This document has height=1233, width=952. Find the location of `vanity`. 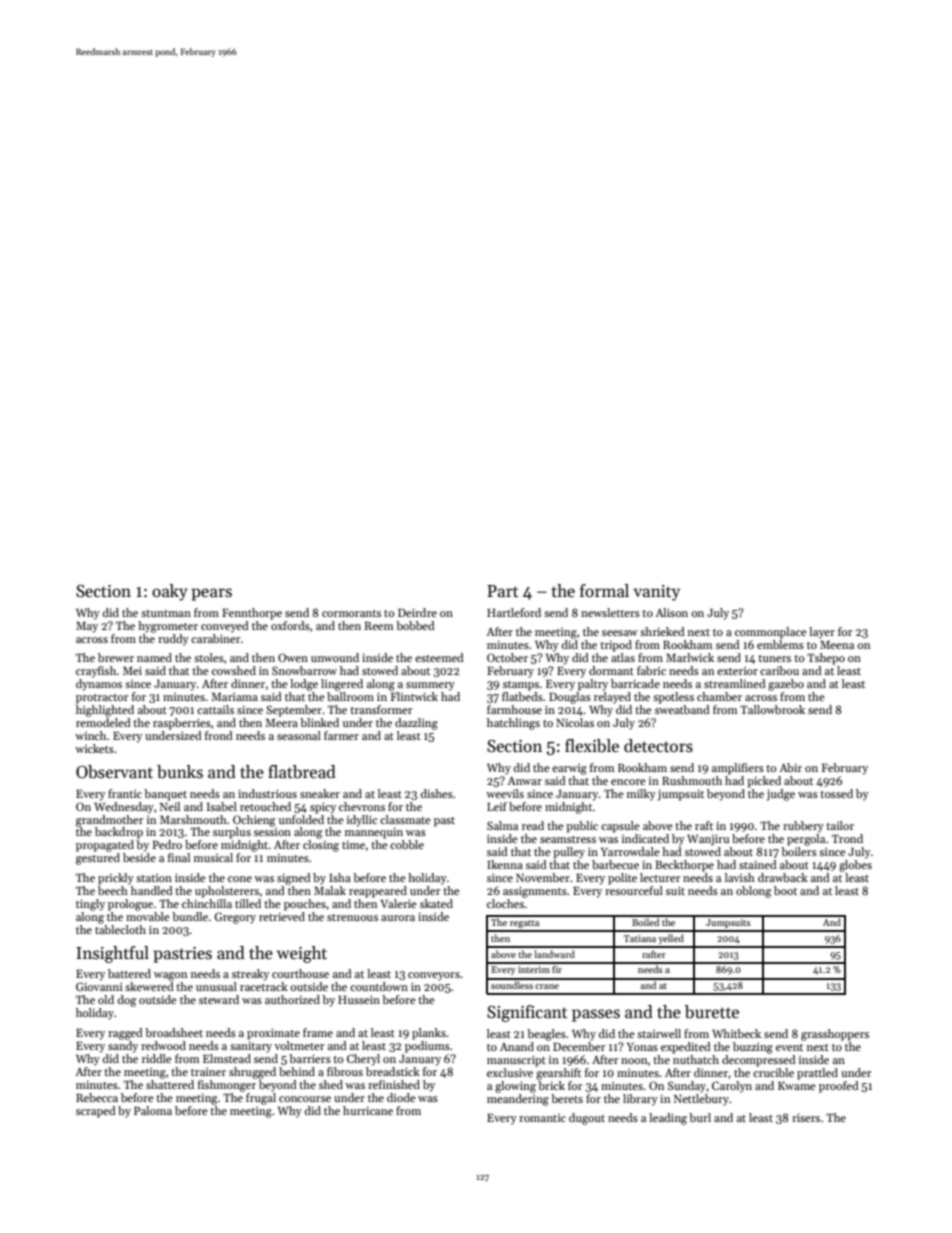

vanity is located at coordinates (656, 593).
